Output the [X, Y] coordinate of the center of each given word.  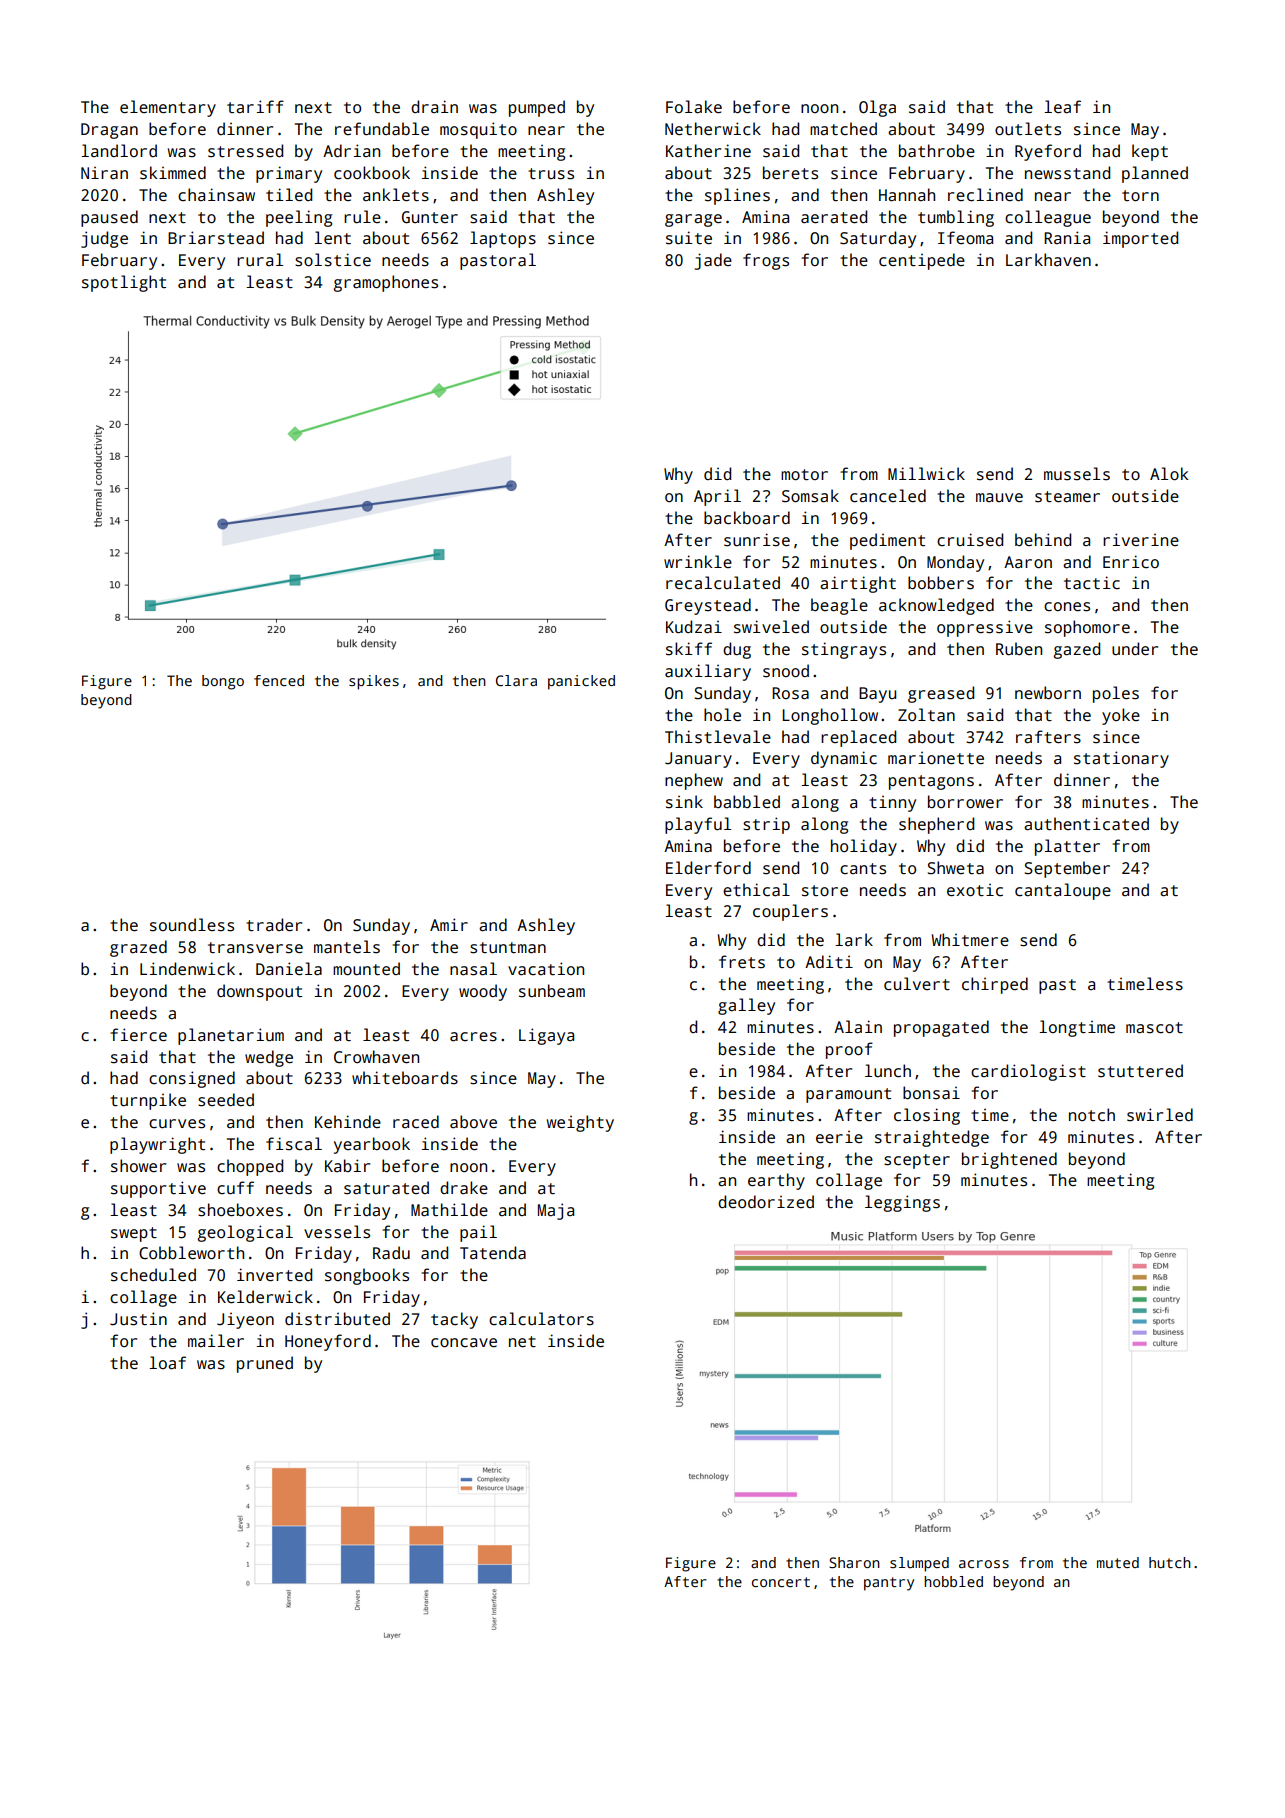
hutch [1170, 1562]
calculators [541, 1319]
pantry [889, 1584]
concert [781, 1582]
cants [863, 869]
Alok [1169, 474]
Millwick [926, 474]
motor [804, 475]
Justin [138, 1319]
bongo [223, 682]
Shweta [956, 868]
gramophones [386, 283]
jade [713, 261]
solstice [333, 260]
